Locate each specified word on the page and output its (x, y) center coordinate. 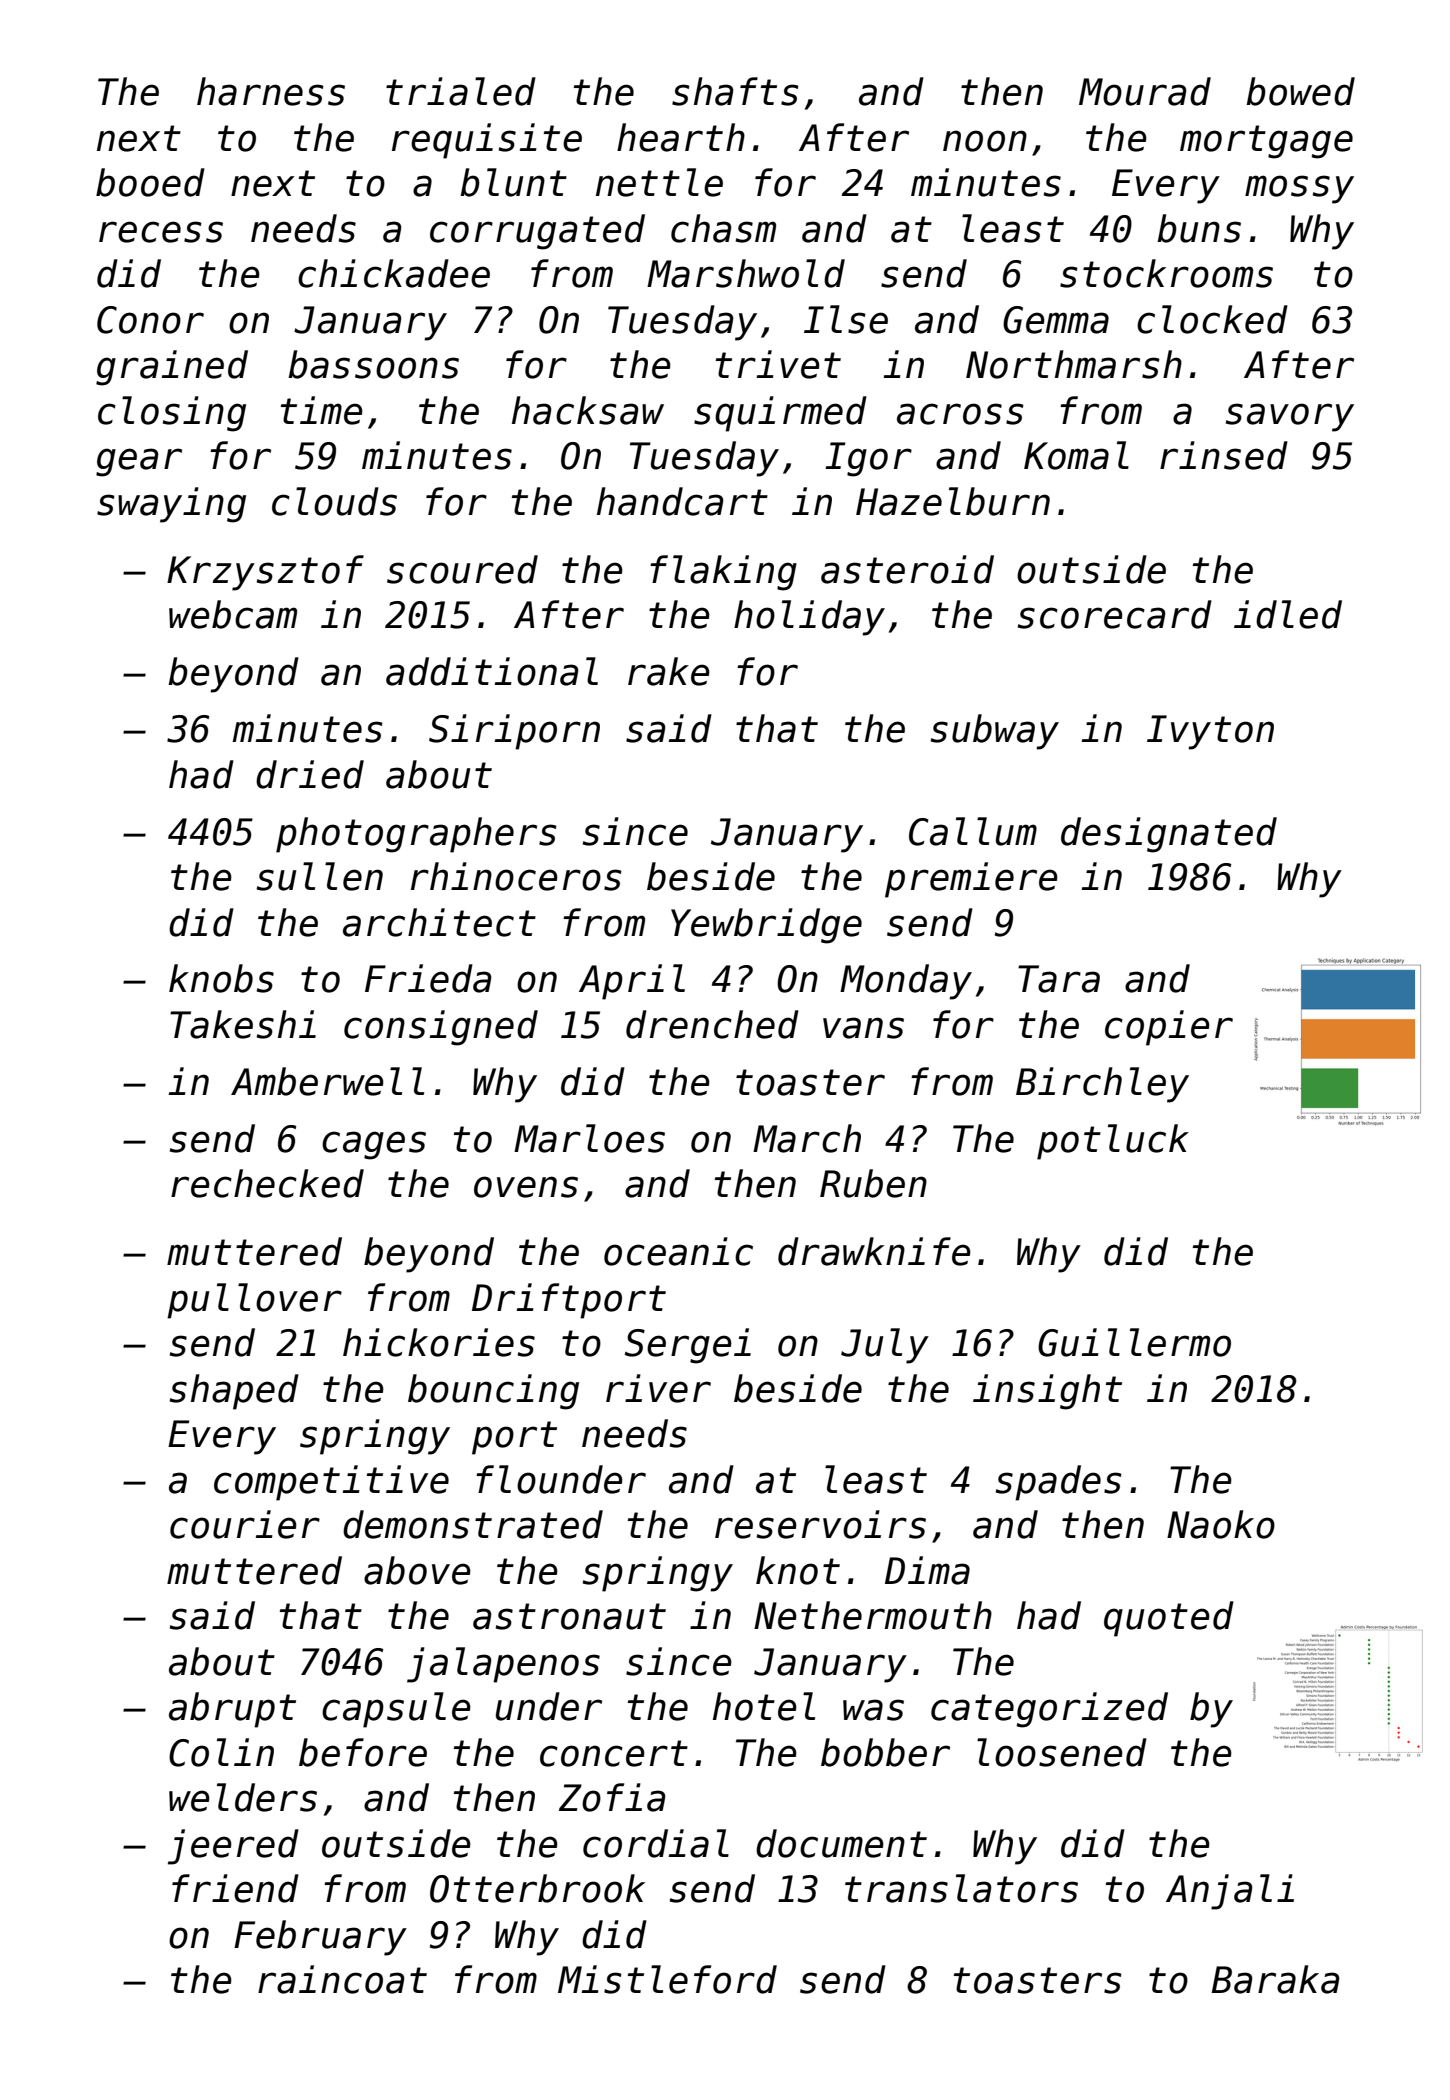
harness (271, 91)
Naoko (1221, 1524)
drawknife (874, 1251)
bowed (1300, 91)
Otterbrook (537, 1888)
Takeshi (243, 1024)
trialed (461, 91)
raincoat (342, 1979)
